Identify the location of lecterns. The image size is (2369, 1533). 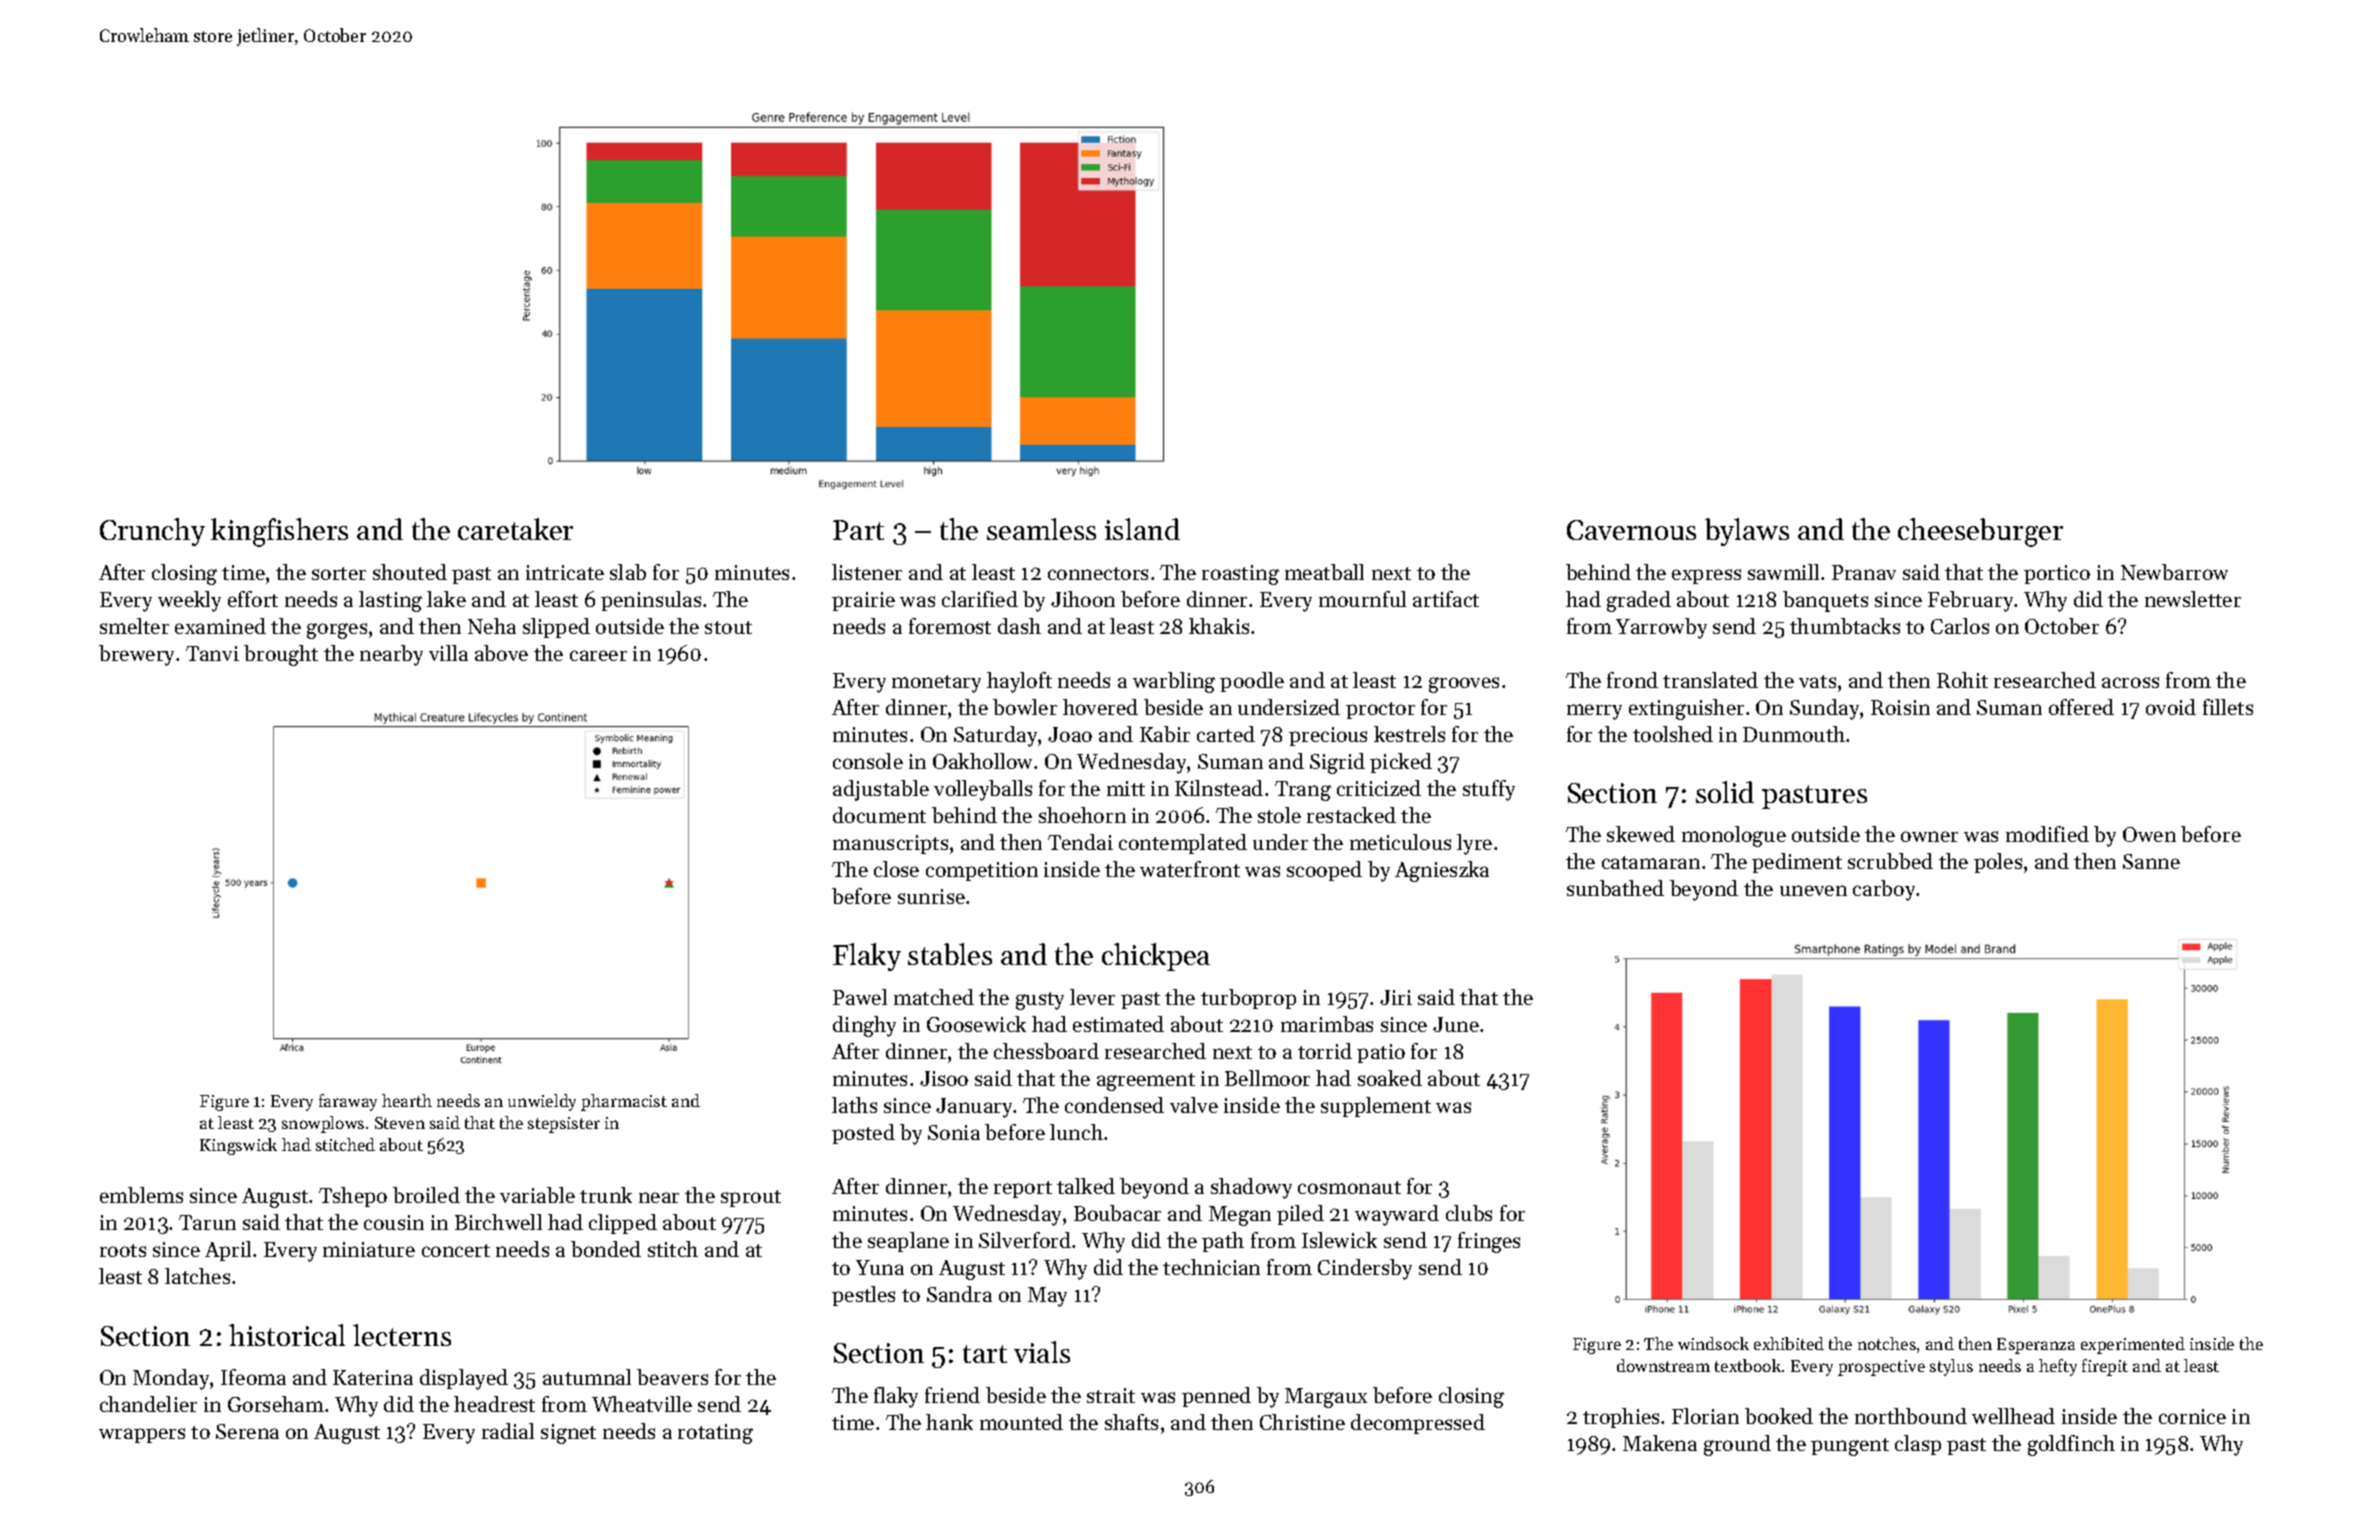
(402, 1335).
